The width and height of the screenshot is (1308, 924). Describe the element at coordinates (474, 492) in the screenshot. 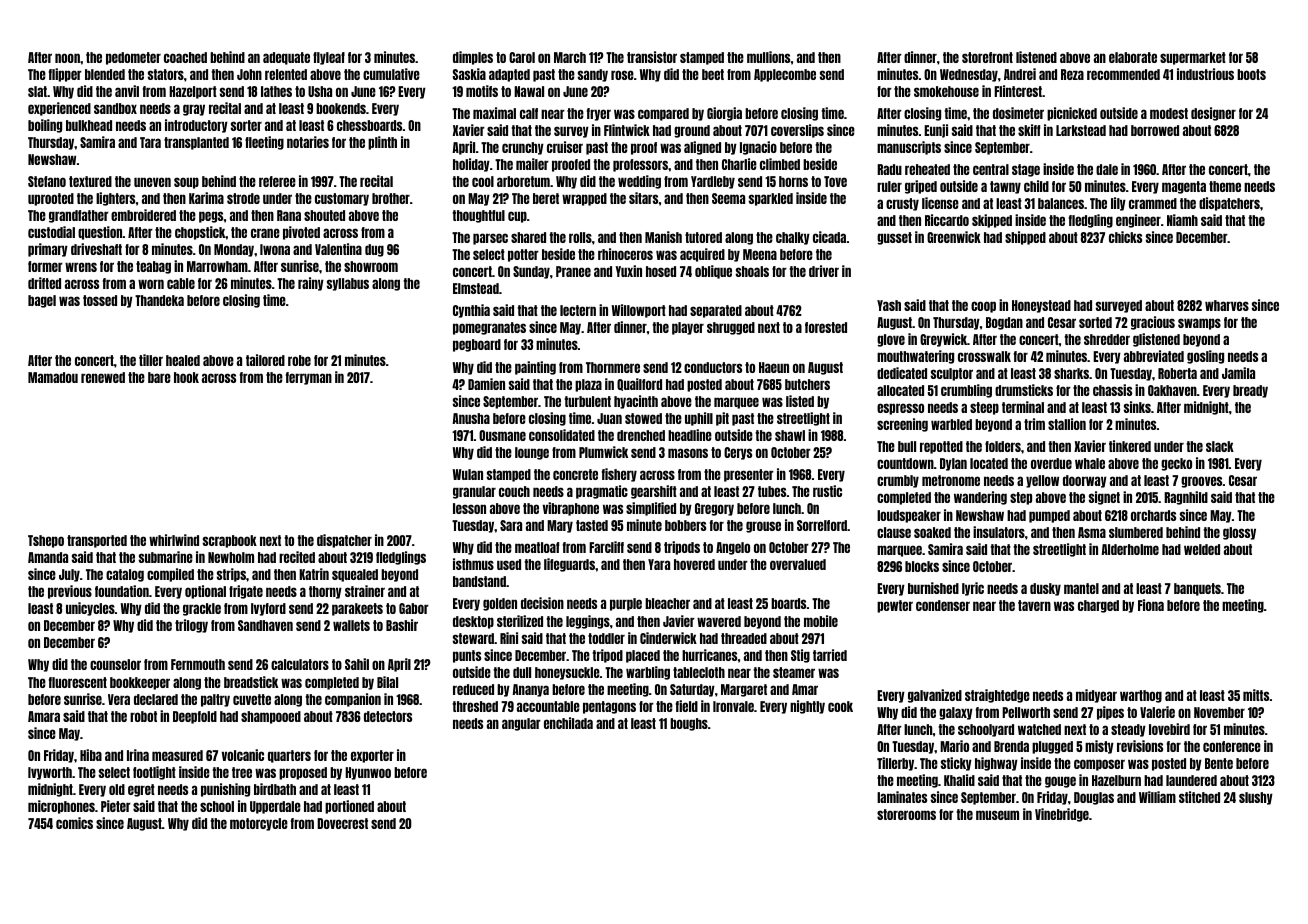

I see `granular` at that location.
